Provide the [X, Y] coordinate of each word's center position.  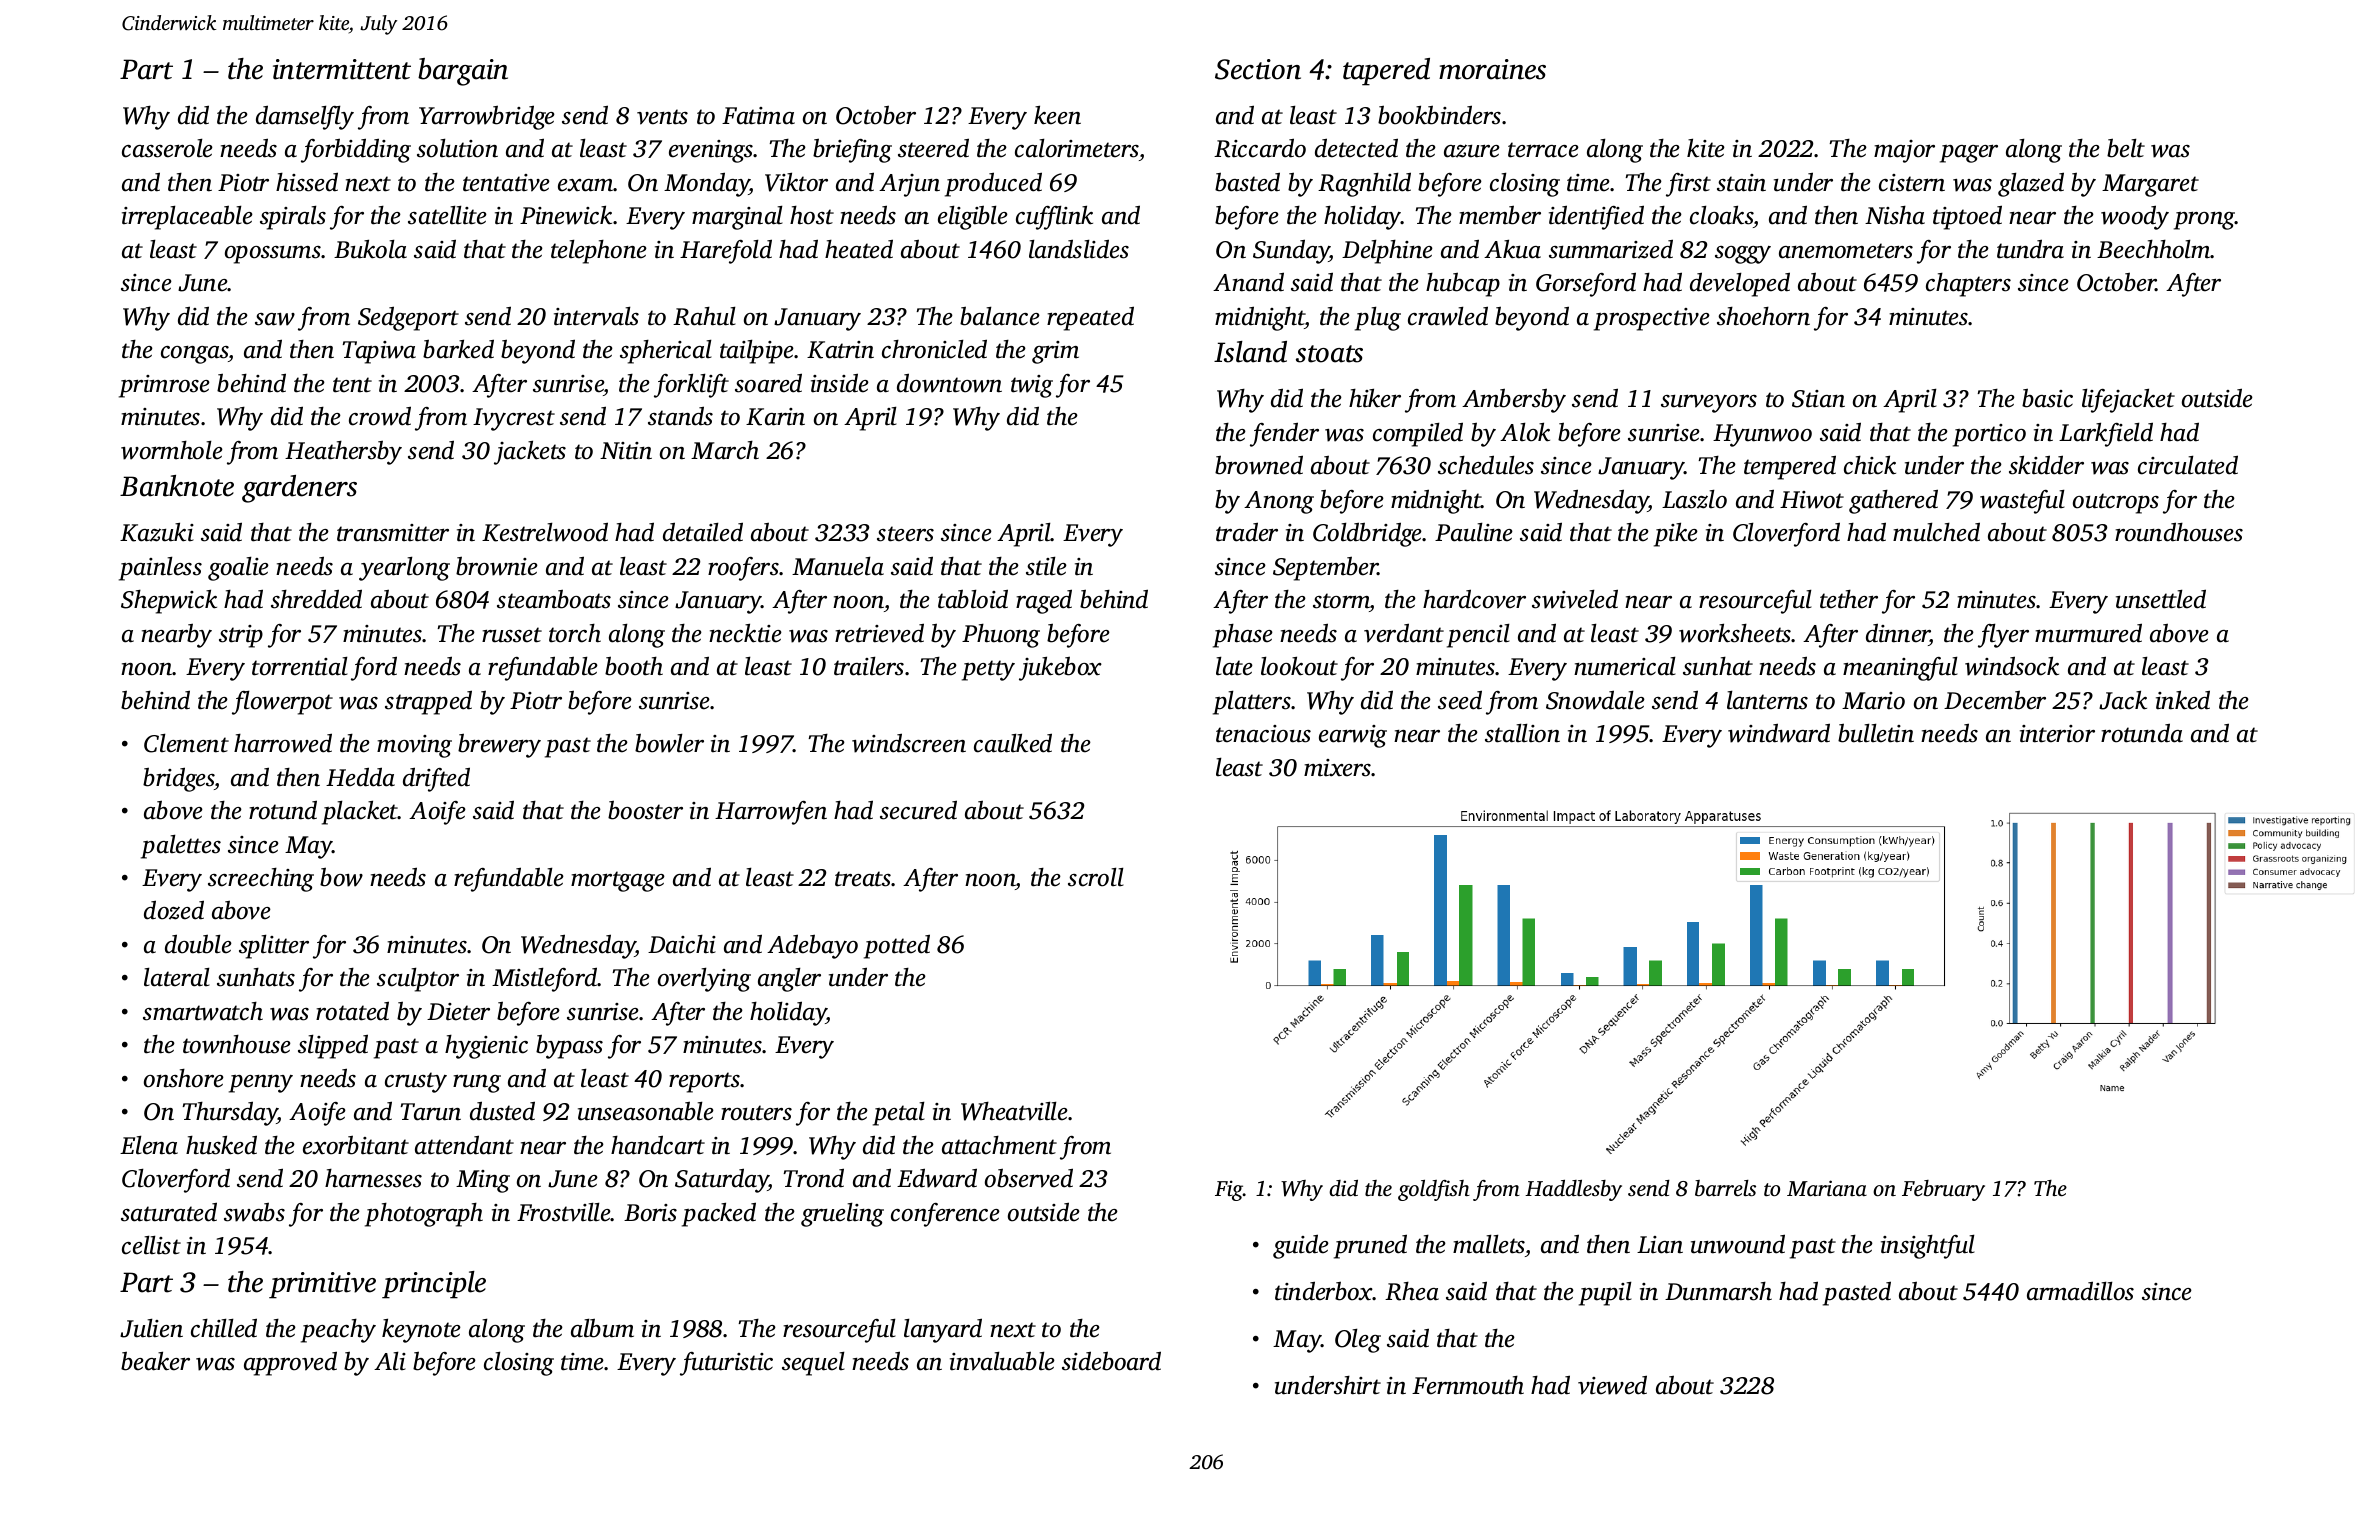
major [1904, 151]
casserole [167, 148]
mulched [1936, 532]
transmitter [393, 533]
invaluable [1002, 1361]
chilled [224, 1328]
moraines [1492, 69]
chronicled [934, 349]
